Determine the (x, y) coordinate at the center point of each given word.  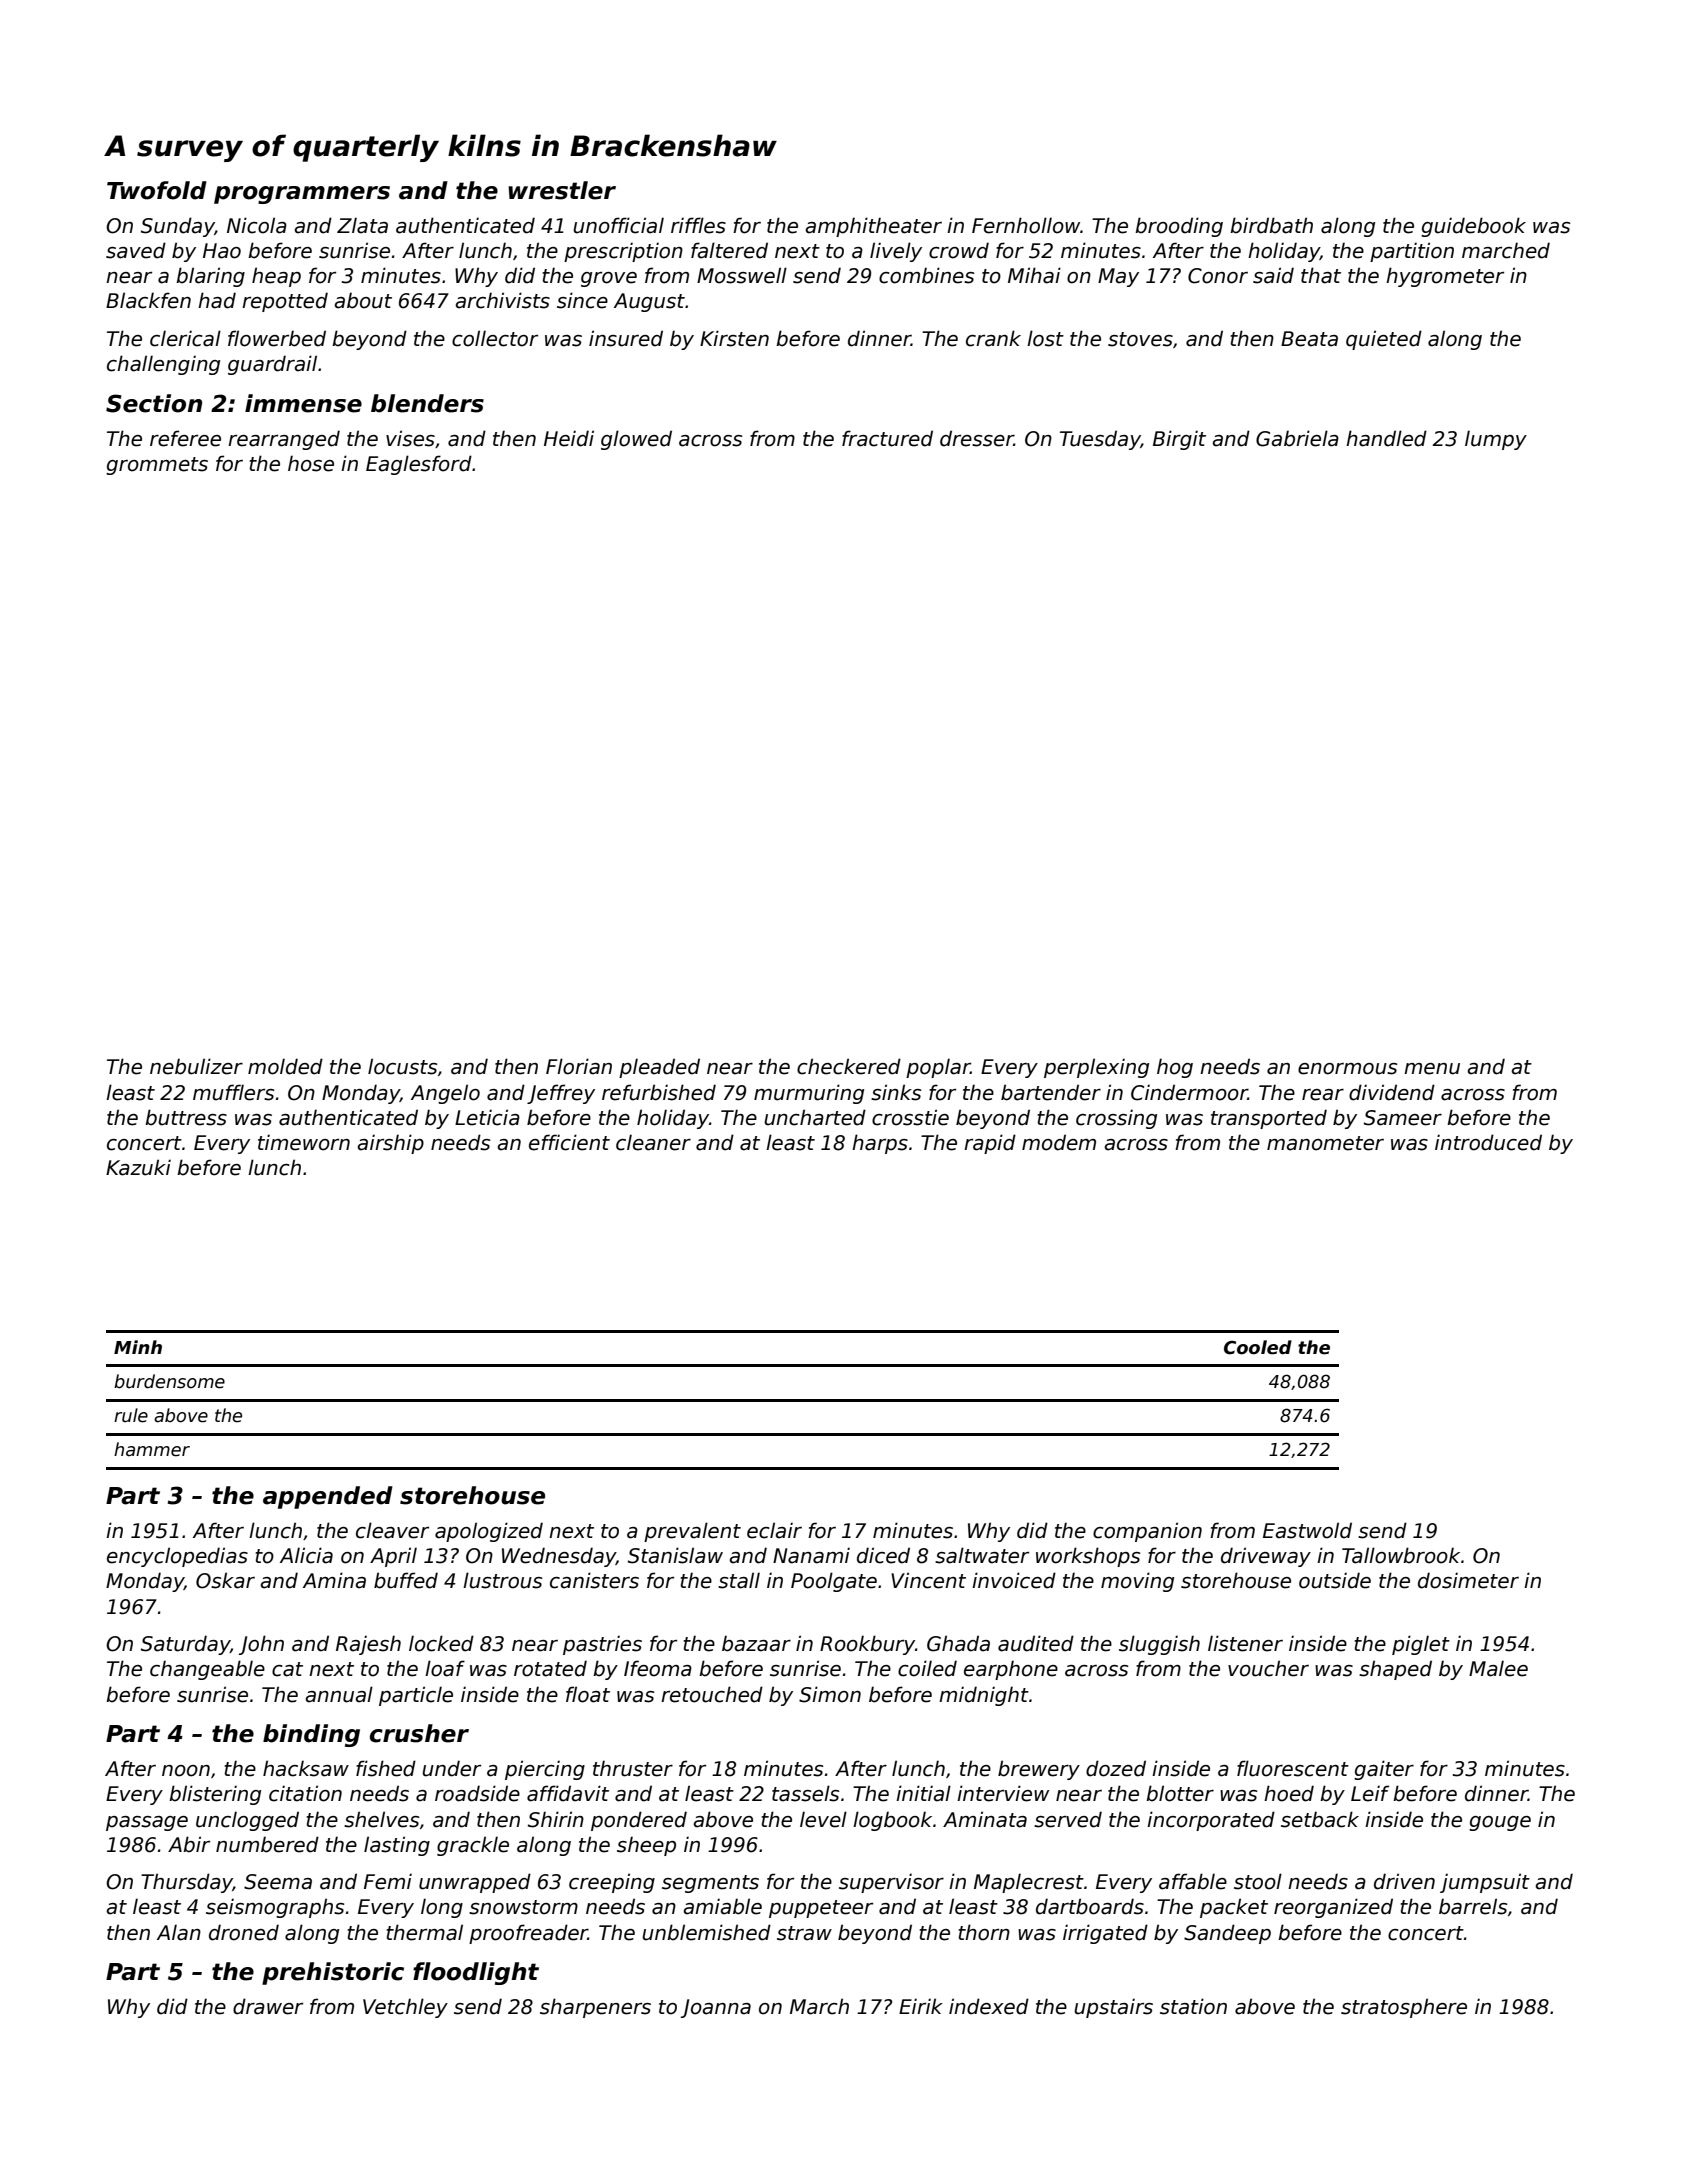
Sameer (1403, 1118)
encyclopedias (177, 1557)
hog (1175, 1068)
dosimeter (1468, 1580)
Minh (138, 1347)
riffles (698, 225)
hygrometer (1445, 277)
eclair (774, 1530)
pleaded (659, 1068)
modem (1059, 1142)
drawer (268, 2006)
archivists (502, 300)
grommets (157, 466)
